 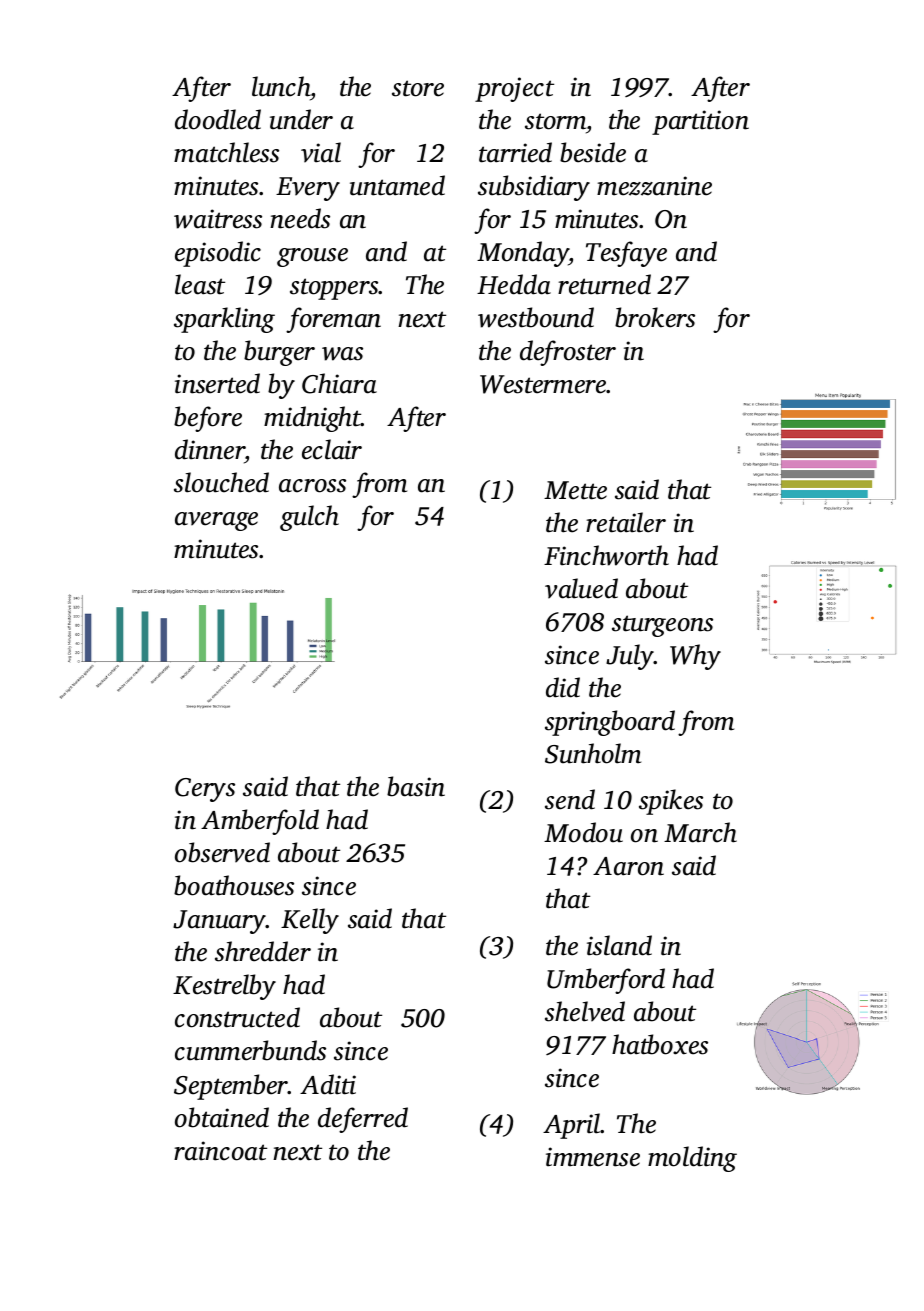 What do you see at coordinates (220, 1151) in the screenshot?
I see `raincoat` at bounding box center [220, 1151].
